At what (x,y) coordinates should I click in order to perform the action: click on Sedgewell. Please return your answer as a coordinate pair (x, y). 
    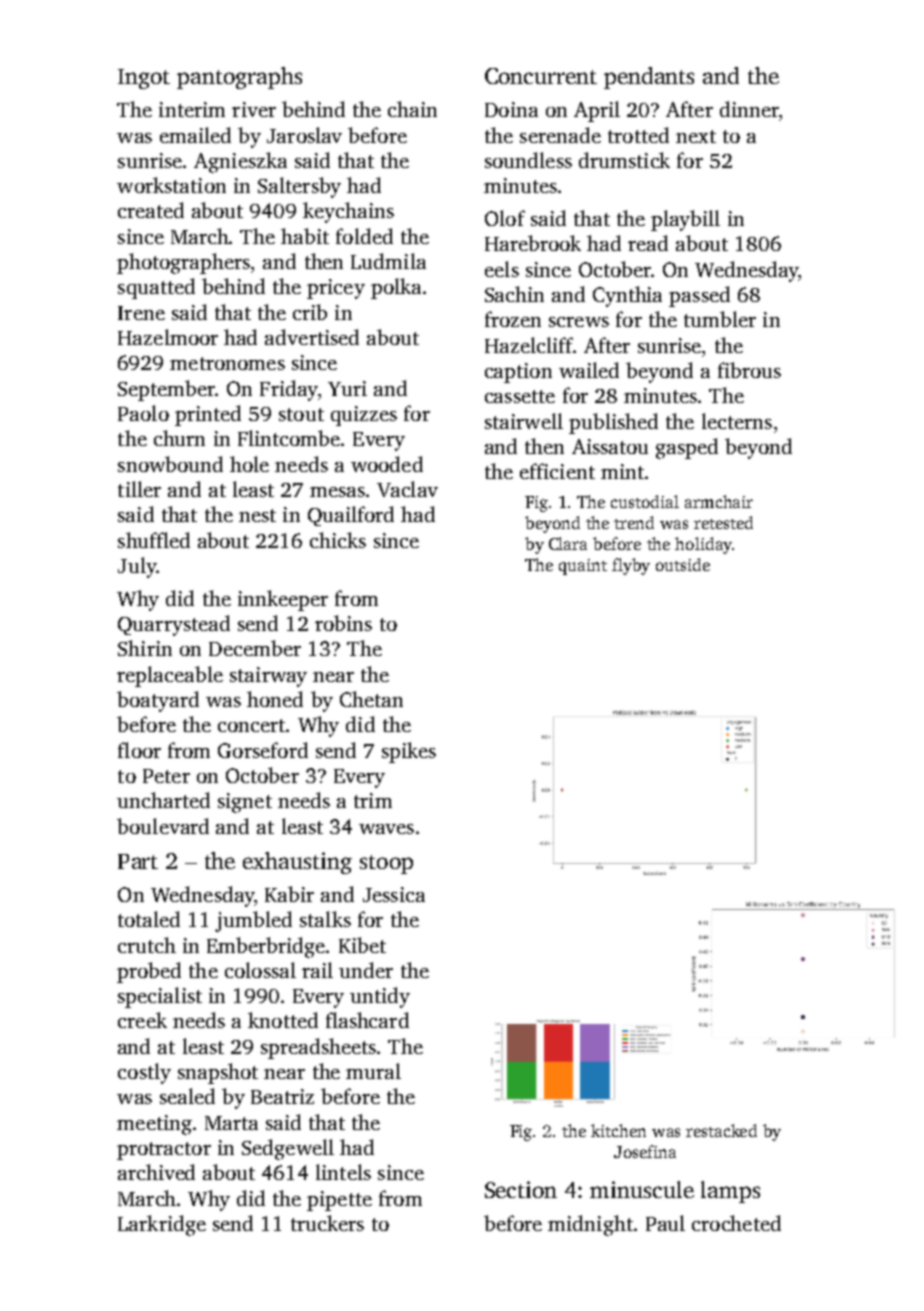
    Looking at the image, I should click on (288, 1149).
